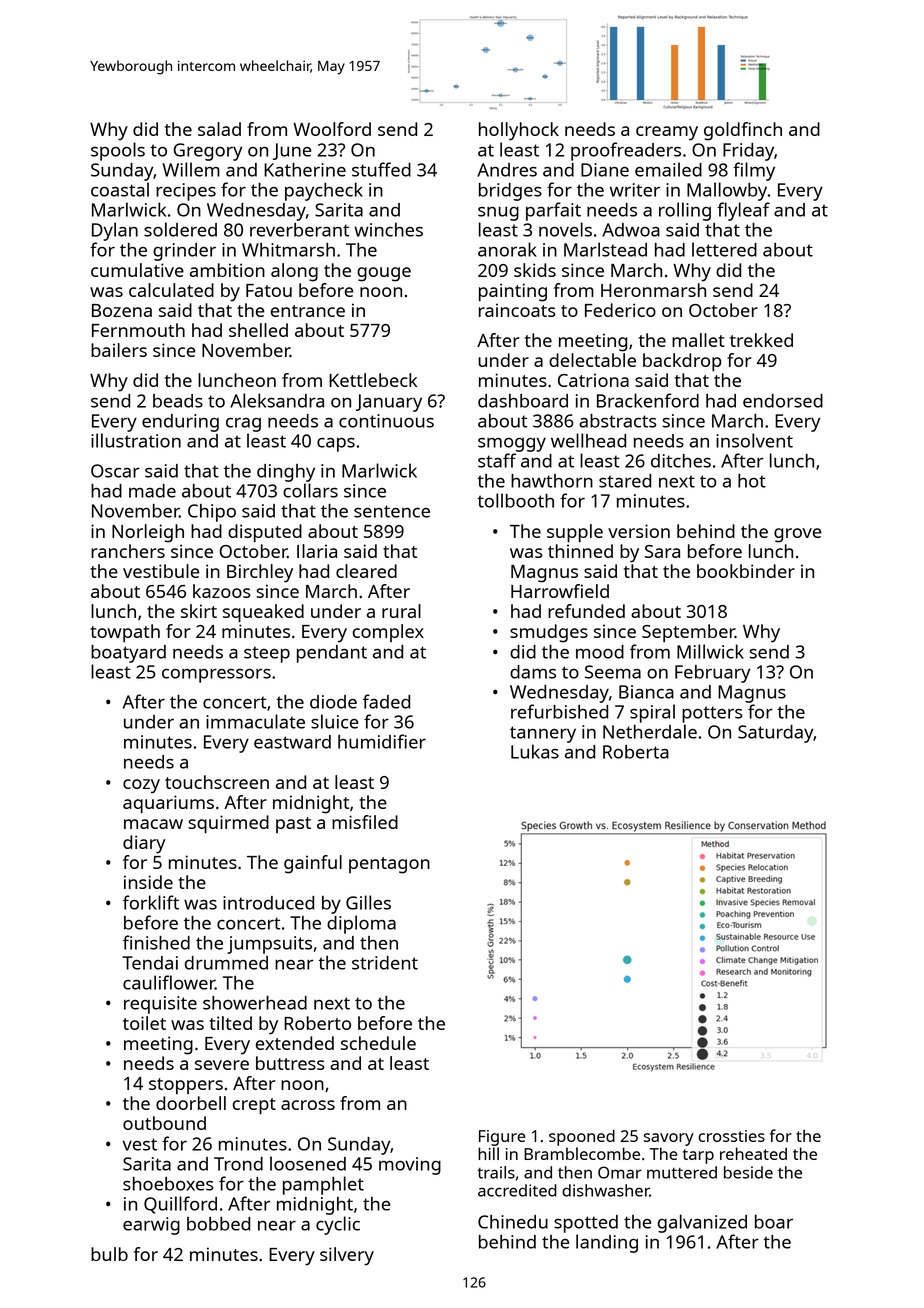 The height and width of the screenshot is (1308, 924). I want to click on compressors, so click(216, 675).
